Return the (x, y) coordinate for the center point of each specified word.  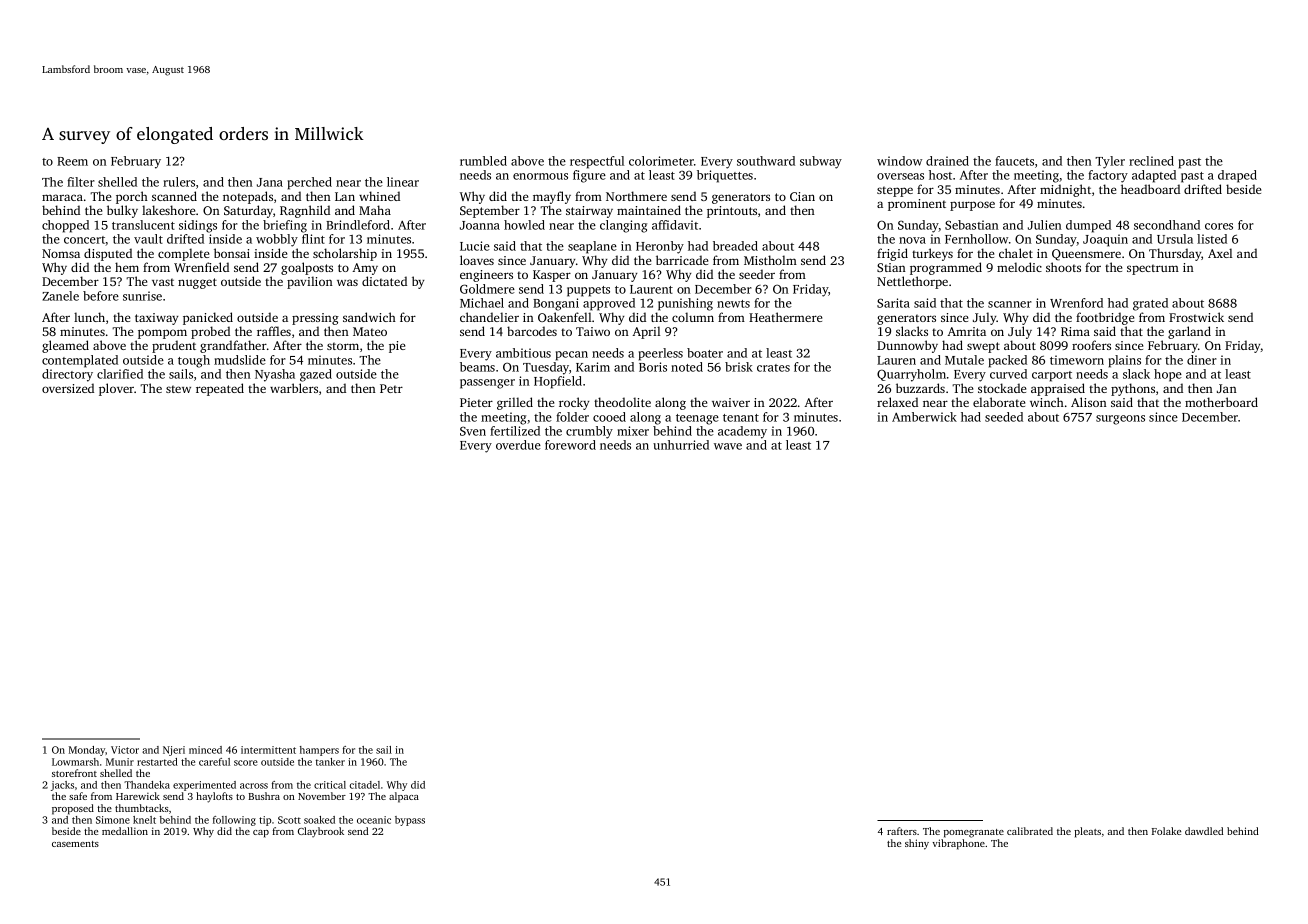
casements (75, 844)
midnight (1065, 190)
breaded (735, 246)
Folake (1166, 831)
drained (947, 161)
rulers (179, 182)
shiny (917, 844)
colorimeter (661, 161)
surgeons (1120, 420)
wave (728, 446)
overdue (518, 445)
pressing (315, 319)
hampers (319, 751)
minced (205, 750)
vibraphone (958, 844)
